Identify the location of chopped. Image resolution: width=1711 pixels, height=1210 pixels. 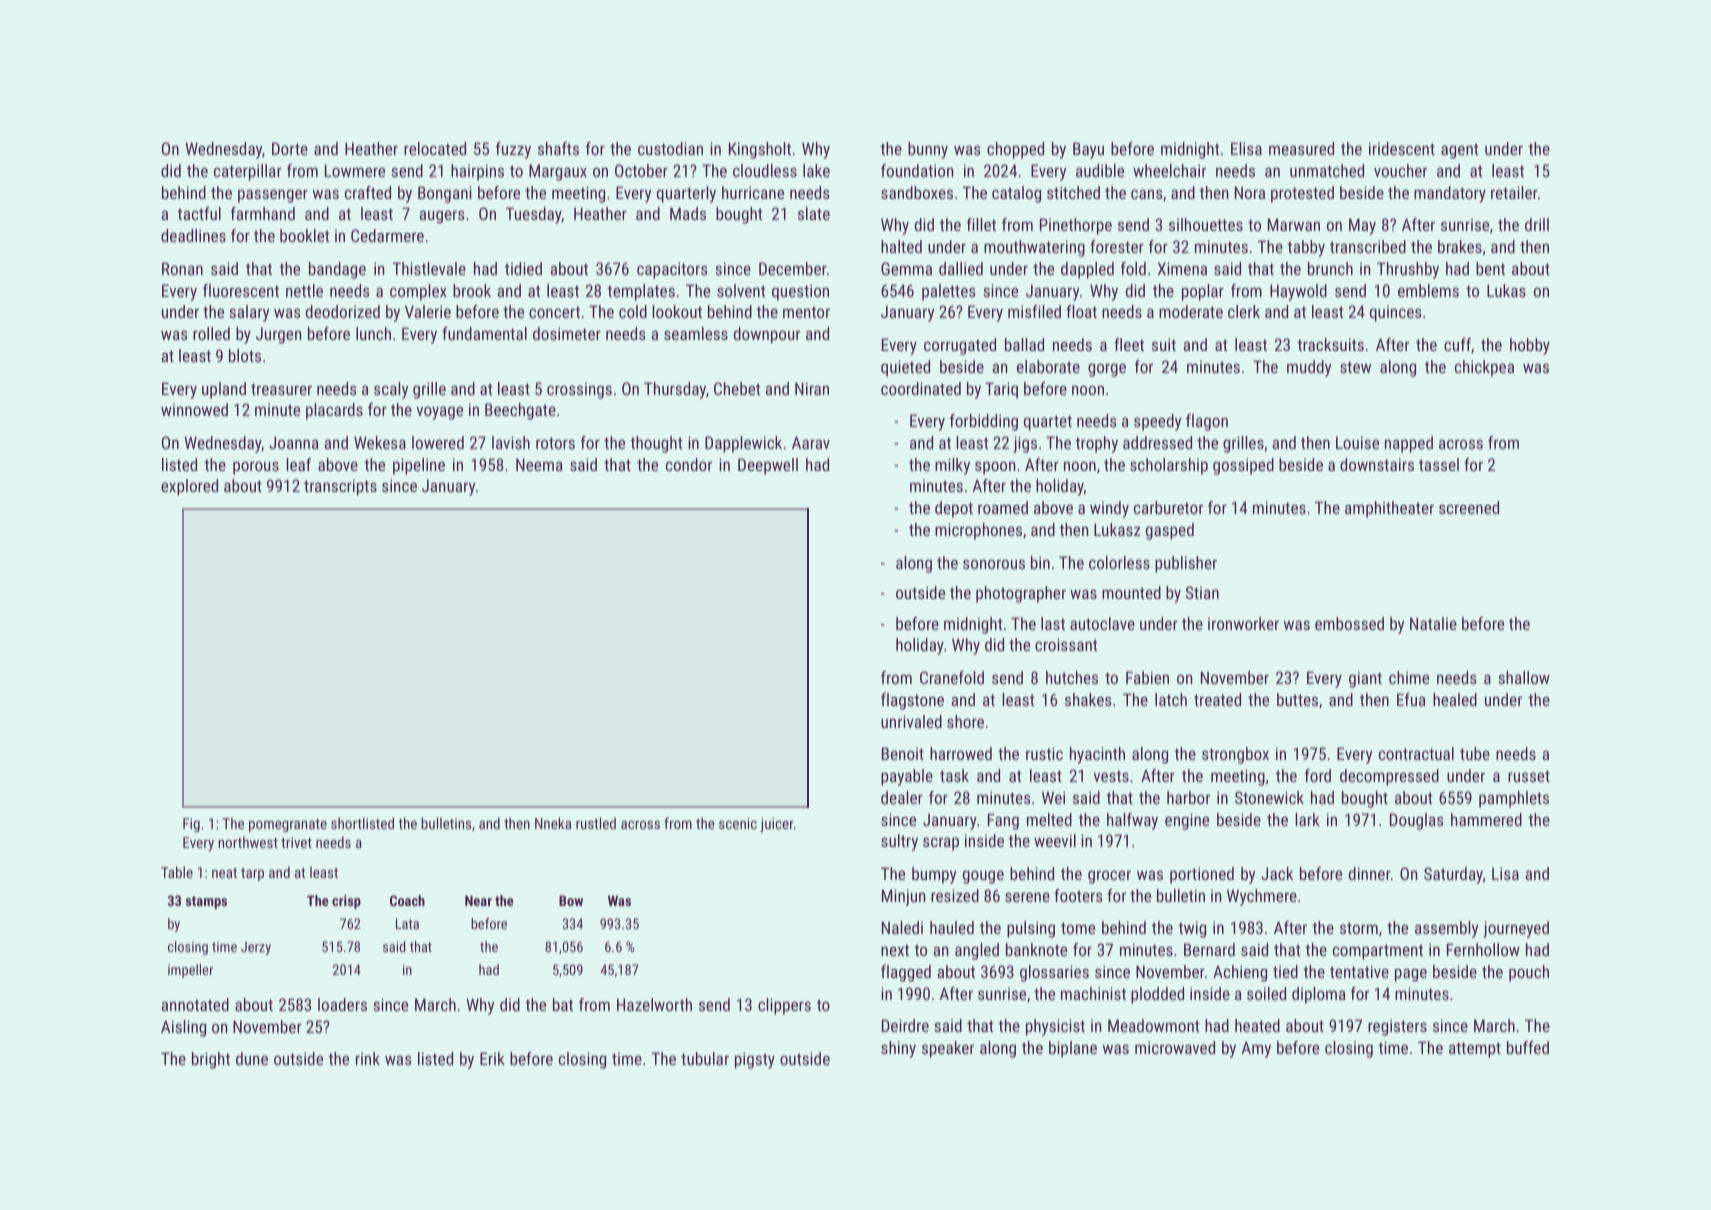
(1015, 150).
